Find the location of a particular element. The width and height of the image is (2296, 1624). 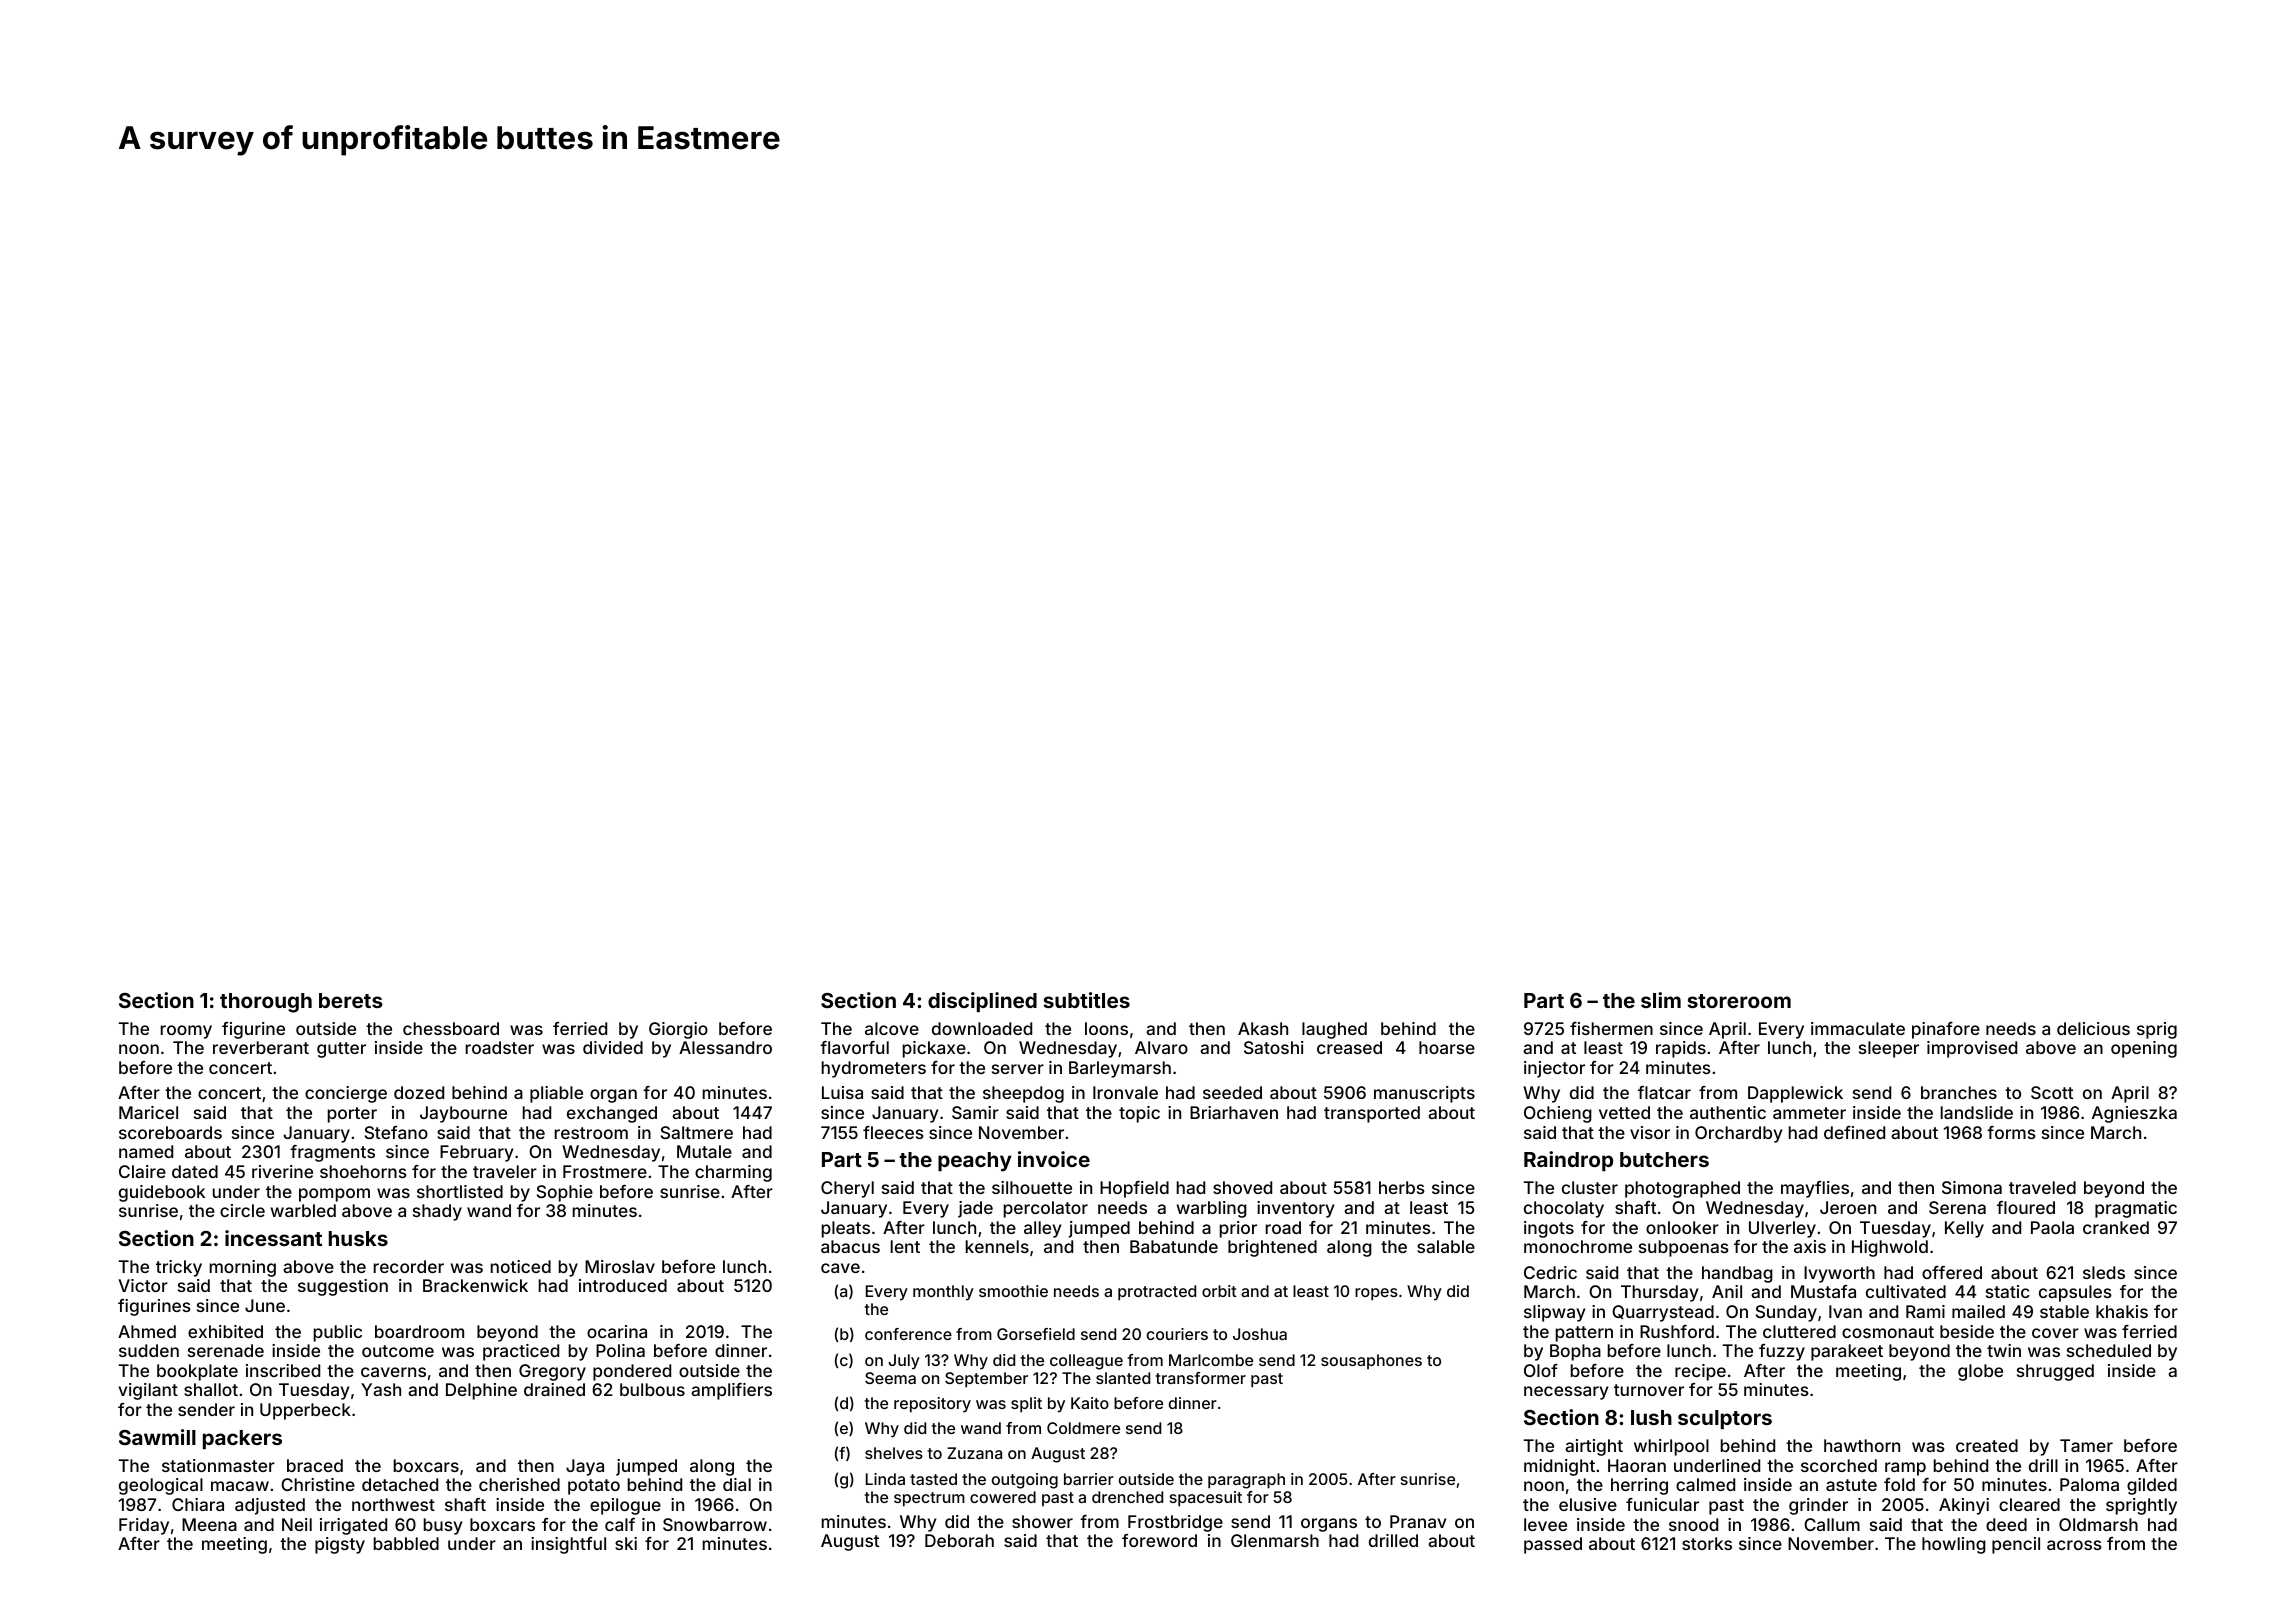

subtitles is located at coordinates (1086, 1000).
